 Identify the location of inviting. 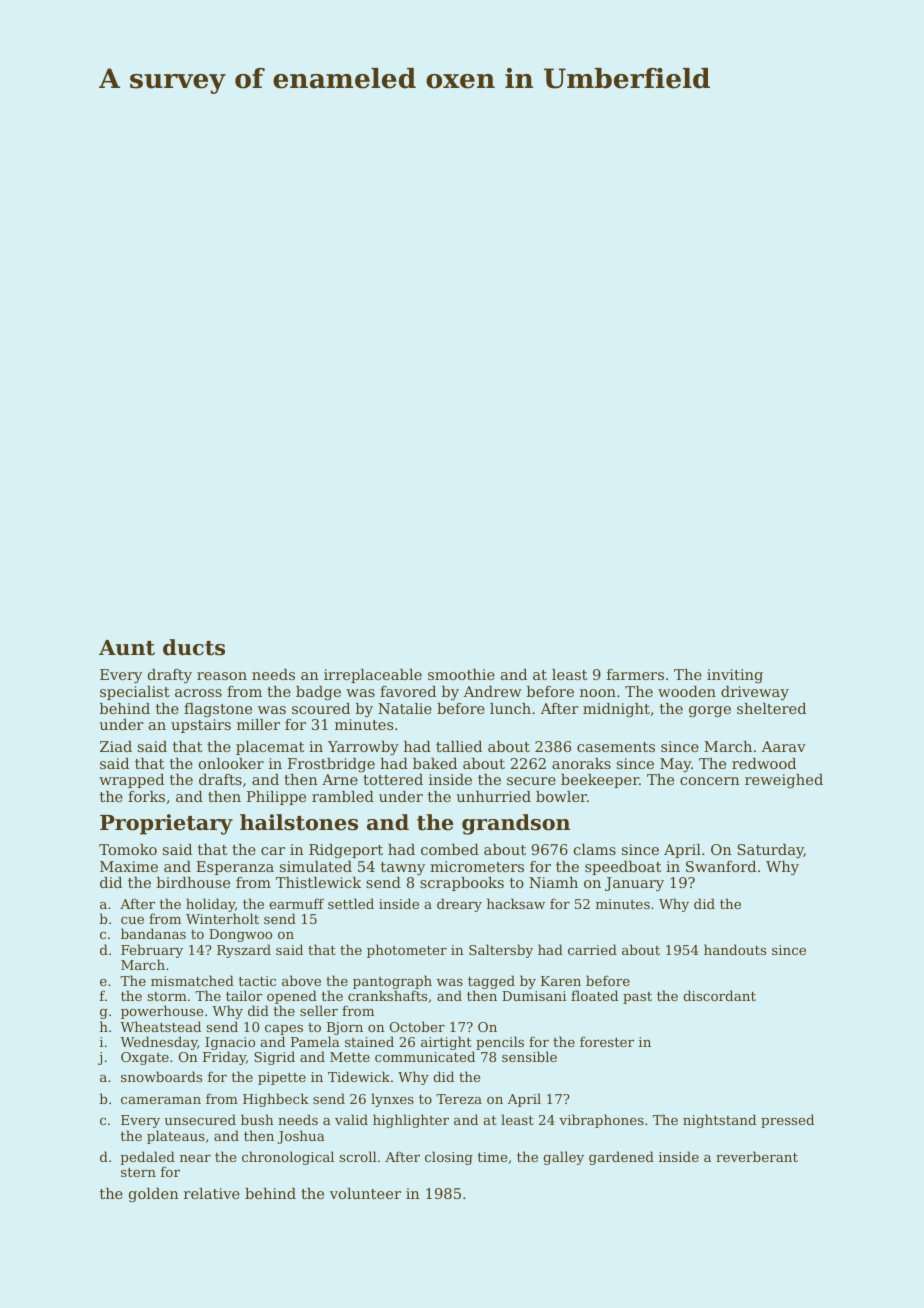
(735, 676).
